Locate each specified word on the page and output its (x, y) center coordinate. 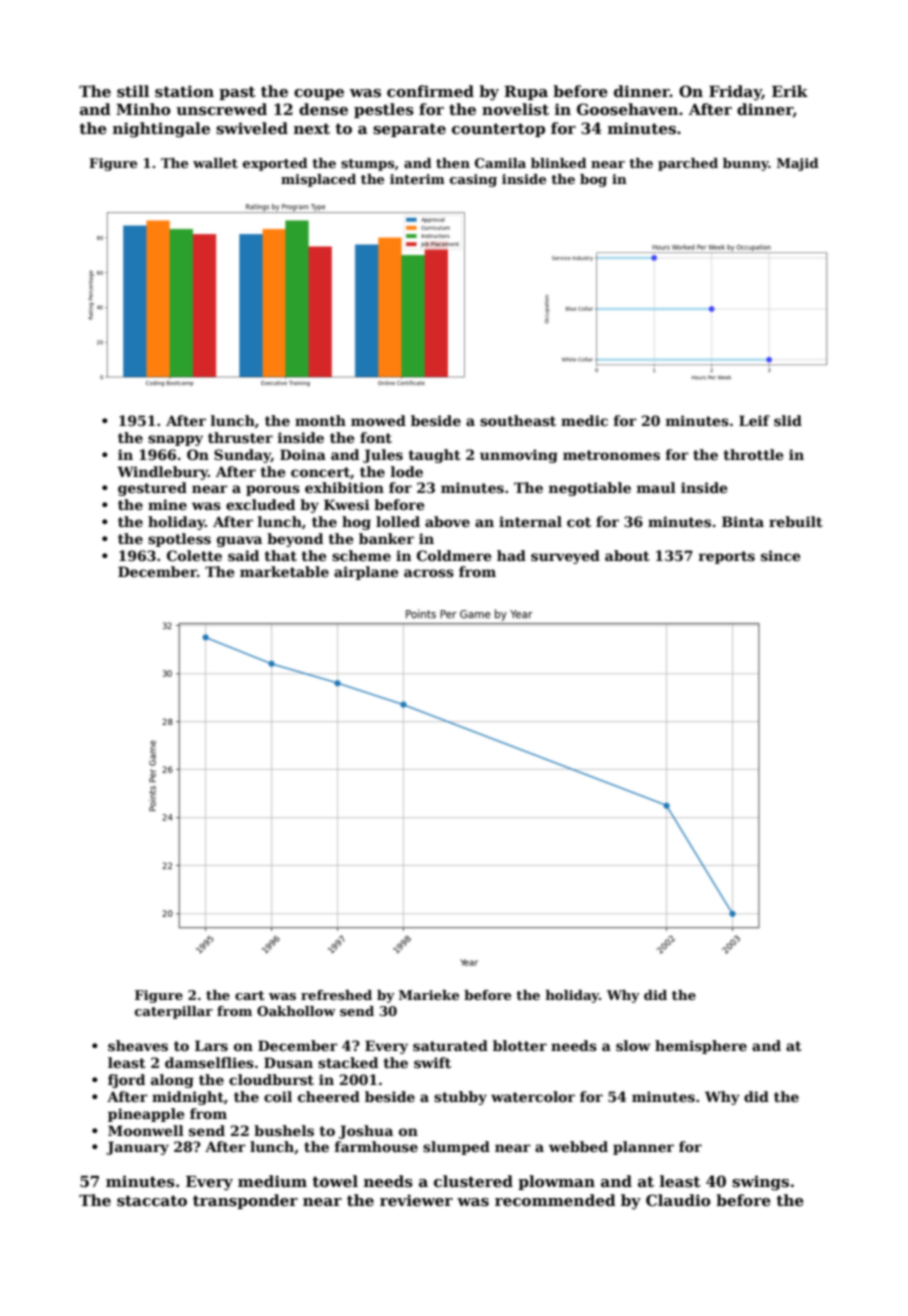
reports (727, 557)
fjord (126, 1081)
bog (593, 180)
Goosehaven (627, 109)
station (184, 91)
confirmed (430, 91)
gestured (152, 489)
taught (434, 456)
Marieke (429, 995)
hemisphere (701, 1047)
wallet (215, 163)
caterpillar (174, 1012)
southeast (518, 420)
